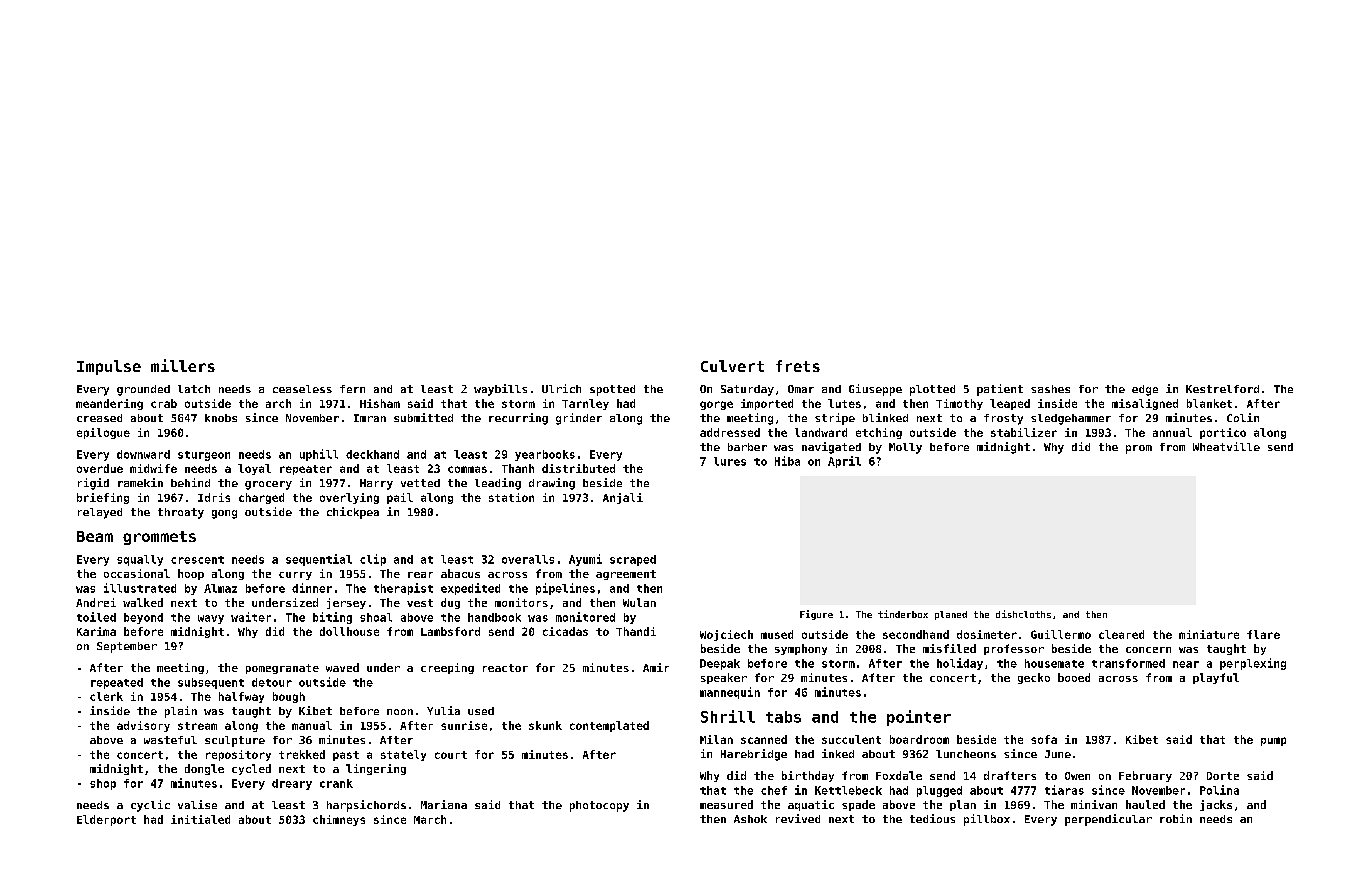 The image size is (1372, 887). Describe the element at coordinates (545, 455) in the page. I see `yearbooks` at that location.
